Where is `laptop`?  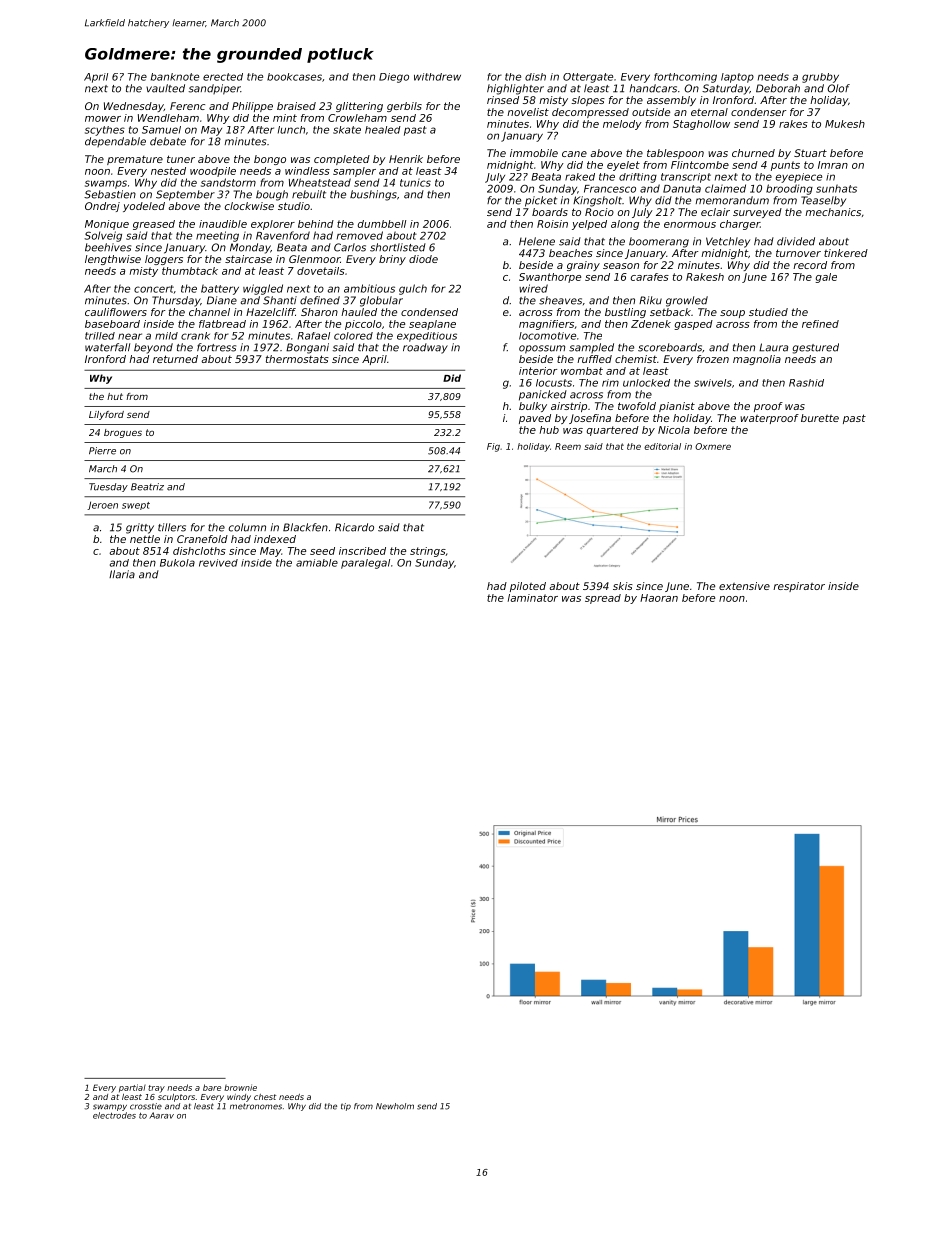 laptop is located at coordinates (737, 78).
